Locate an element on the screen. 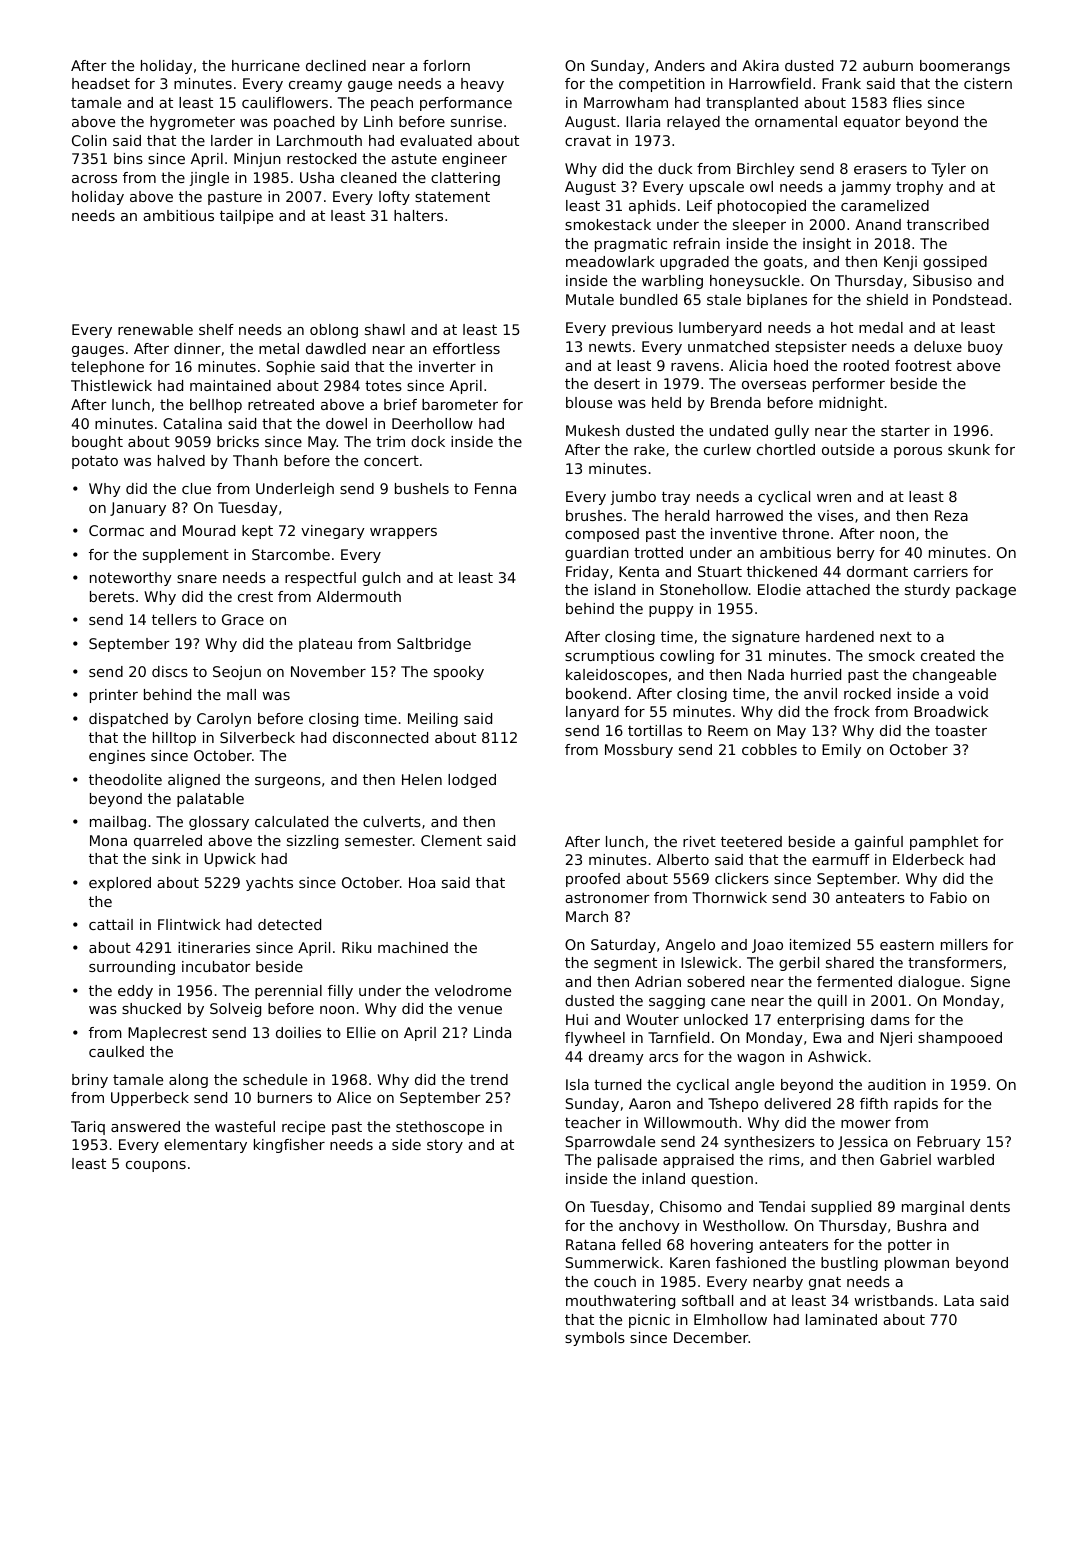 This screenshot has height=1541, width=1089. maintained is located at coordinates (230, 385).
